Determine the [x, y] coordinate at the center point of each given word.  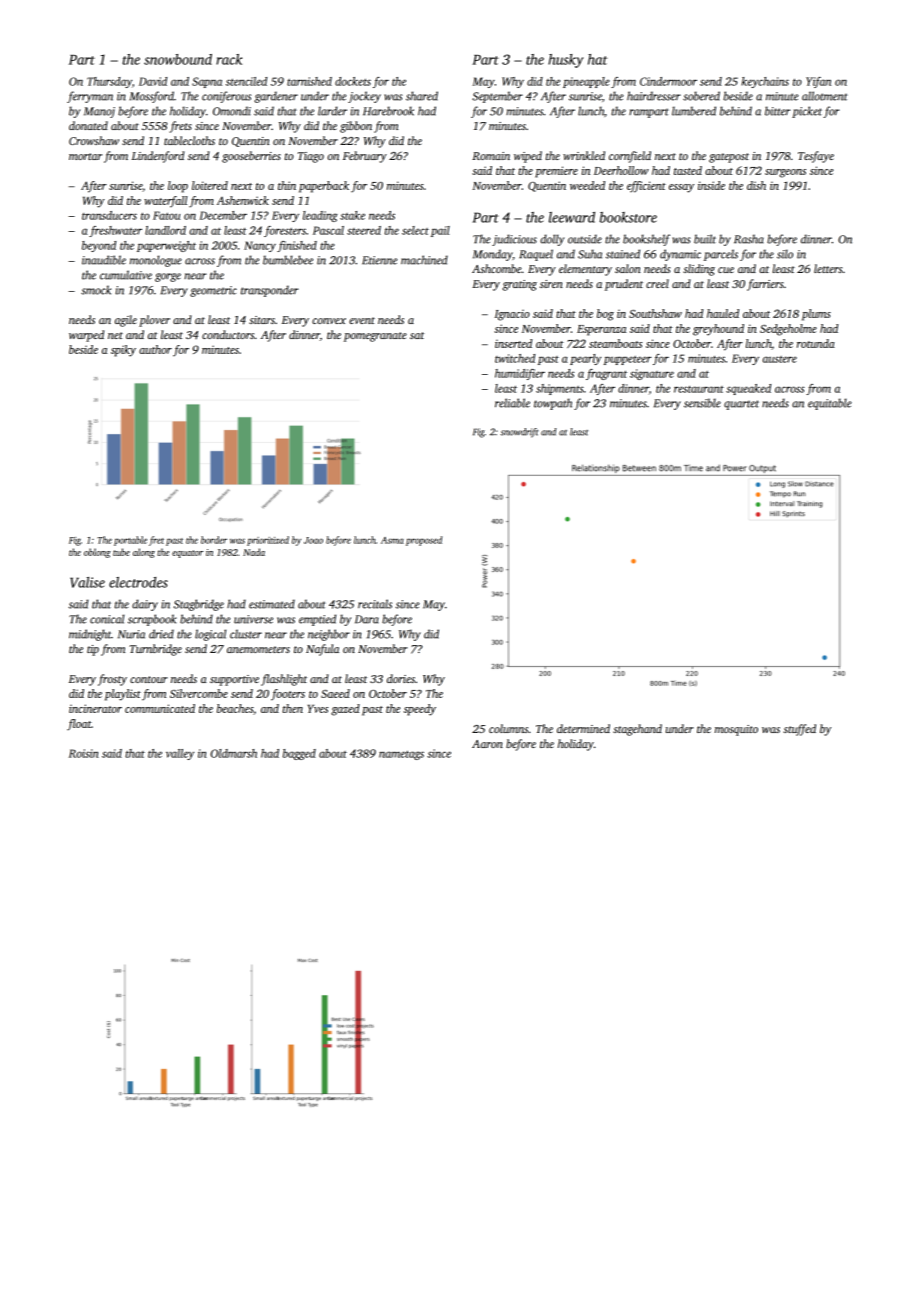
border [214, 540]
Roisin [84, 753]
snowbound [178, 59]
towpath [553, 404]
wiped [528, 157]
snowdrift [519, 433]
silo [785, 254]
